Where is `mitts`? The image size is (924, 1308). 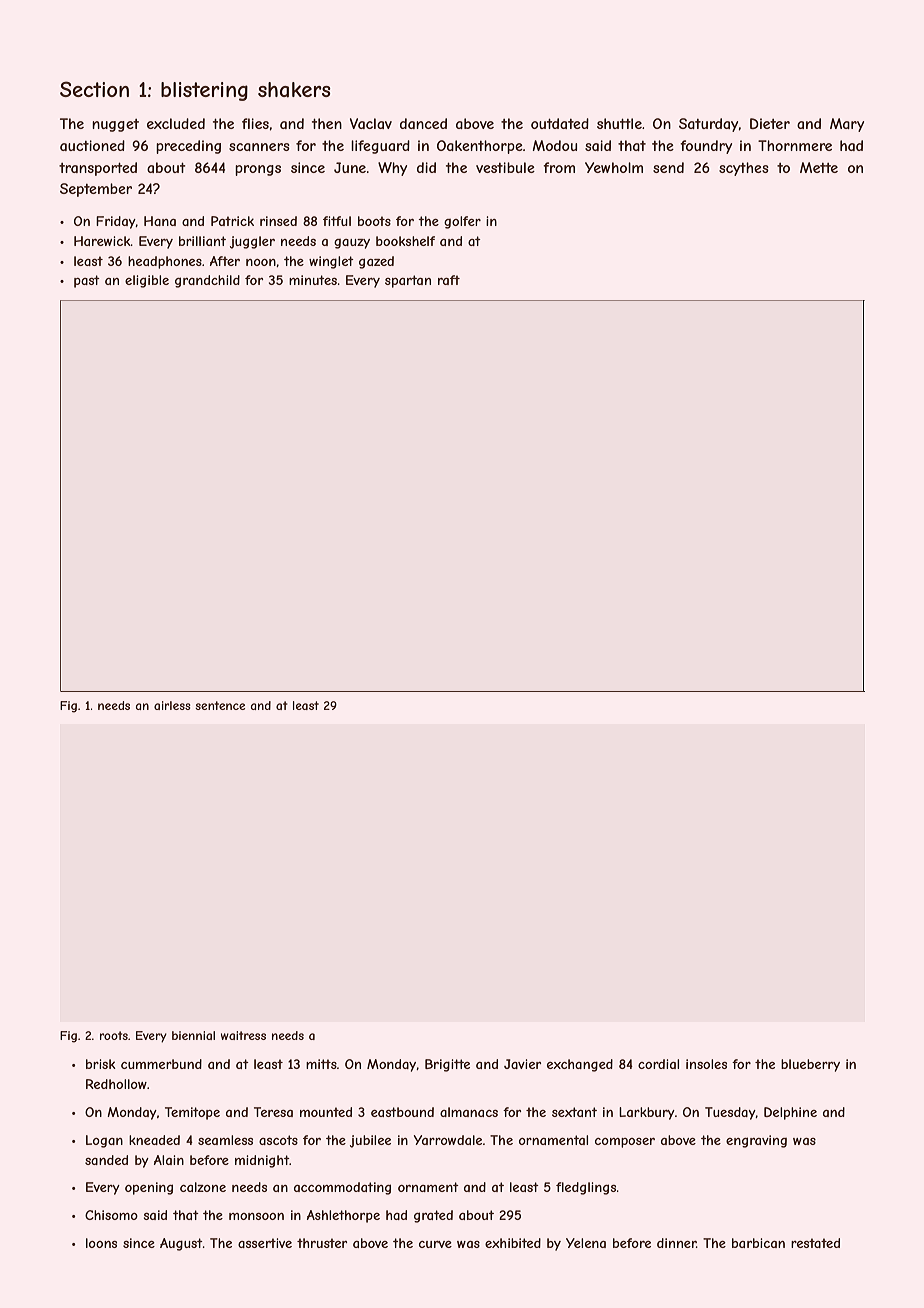
mitts is located at coordinates (321, 1064).
